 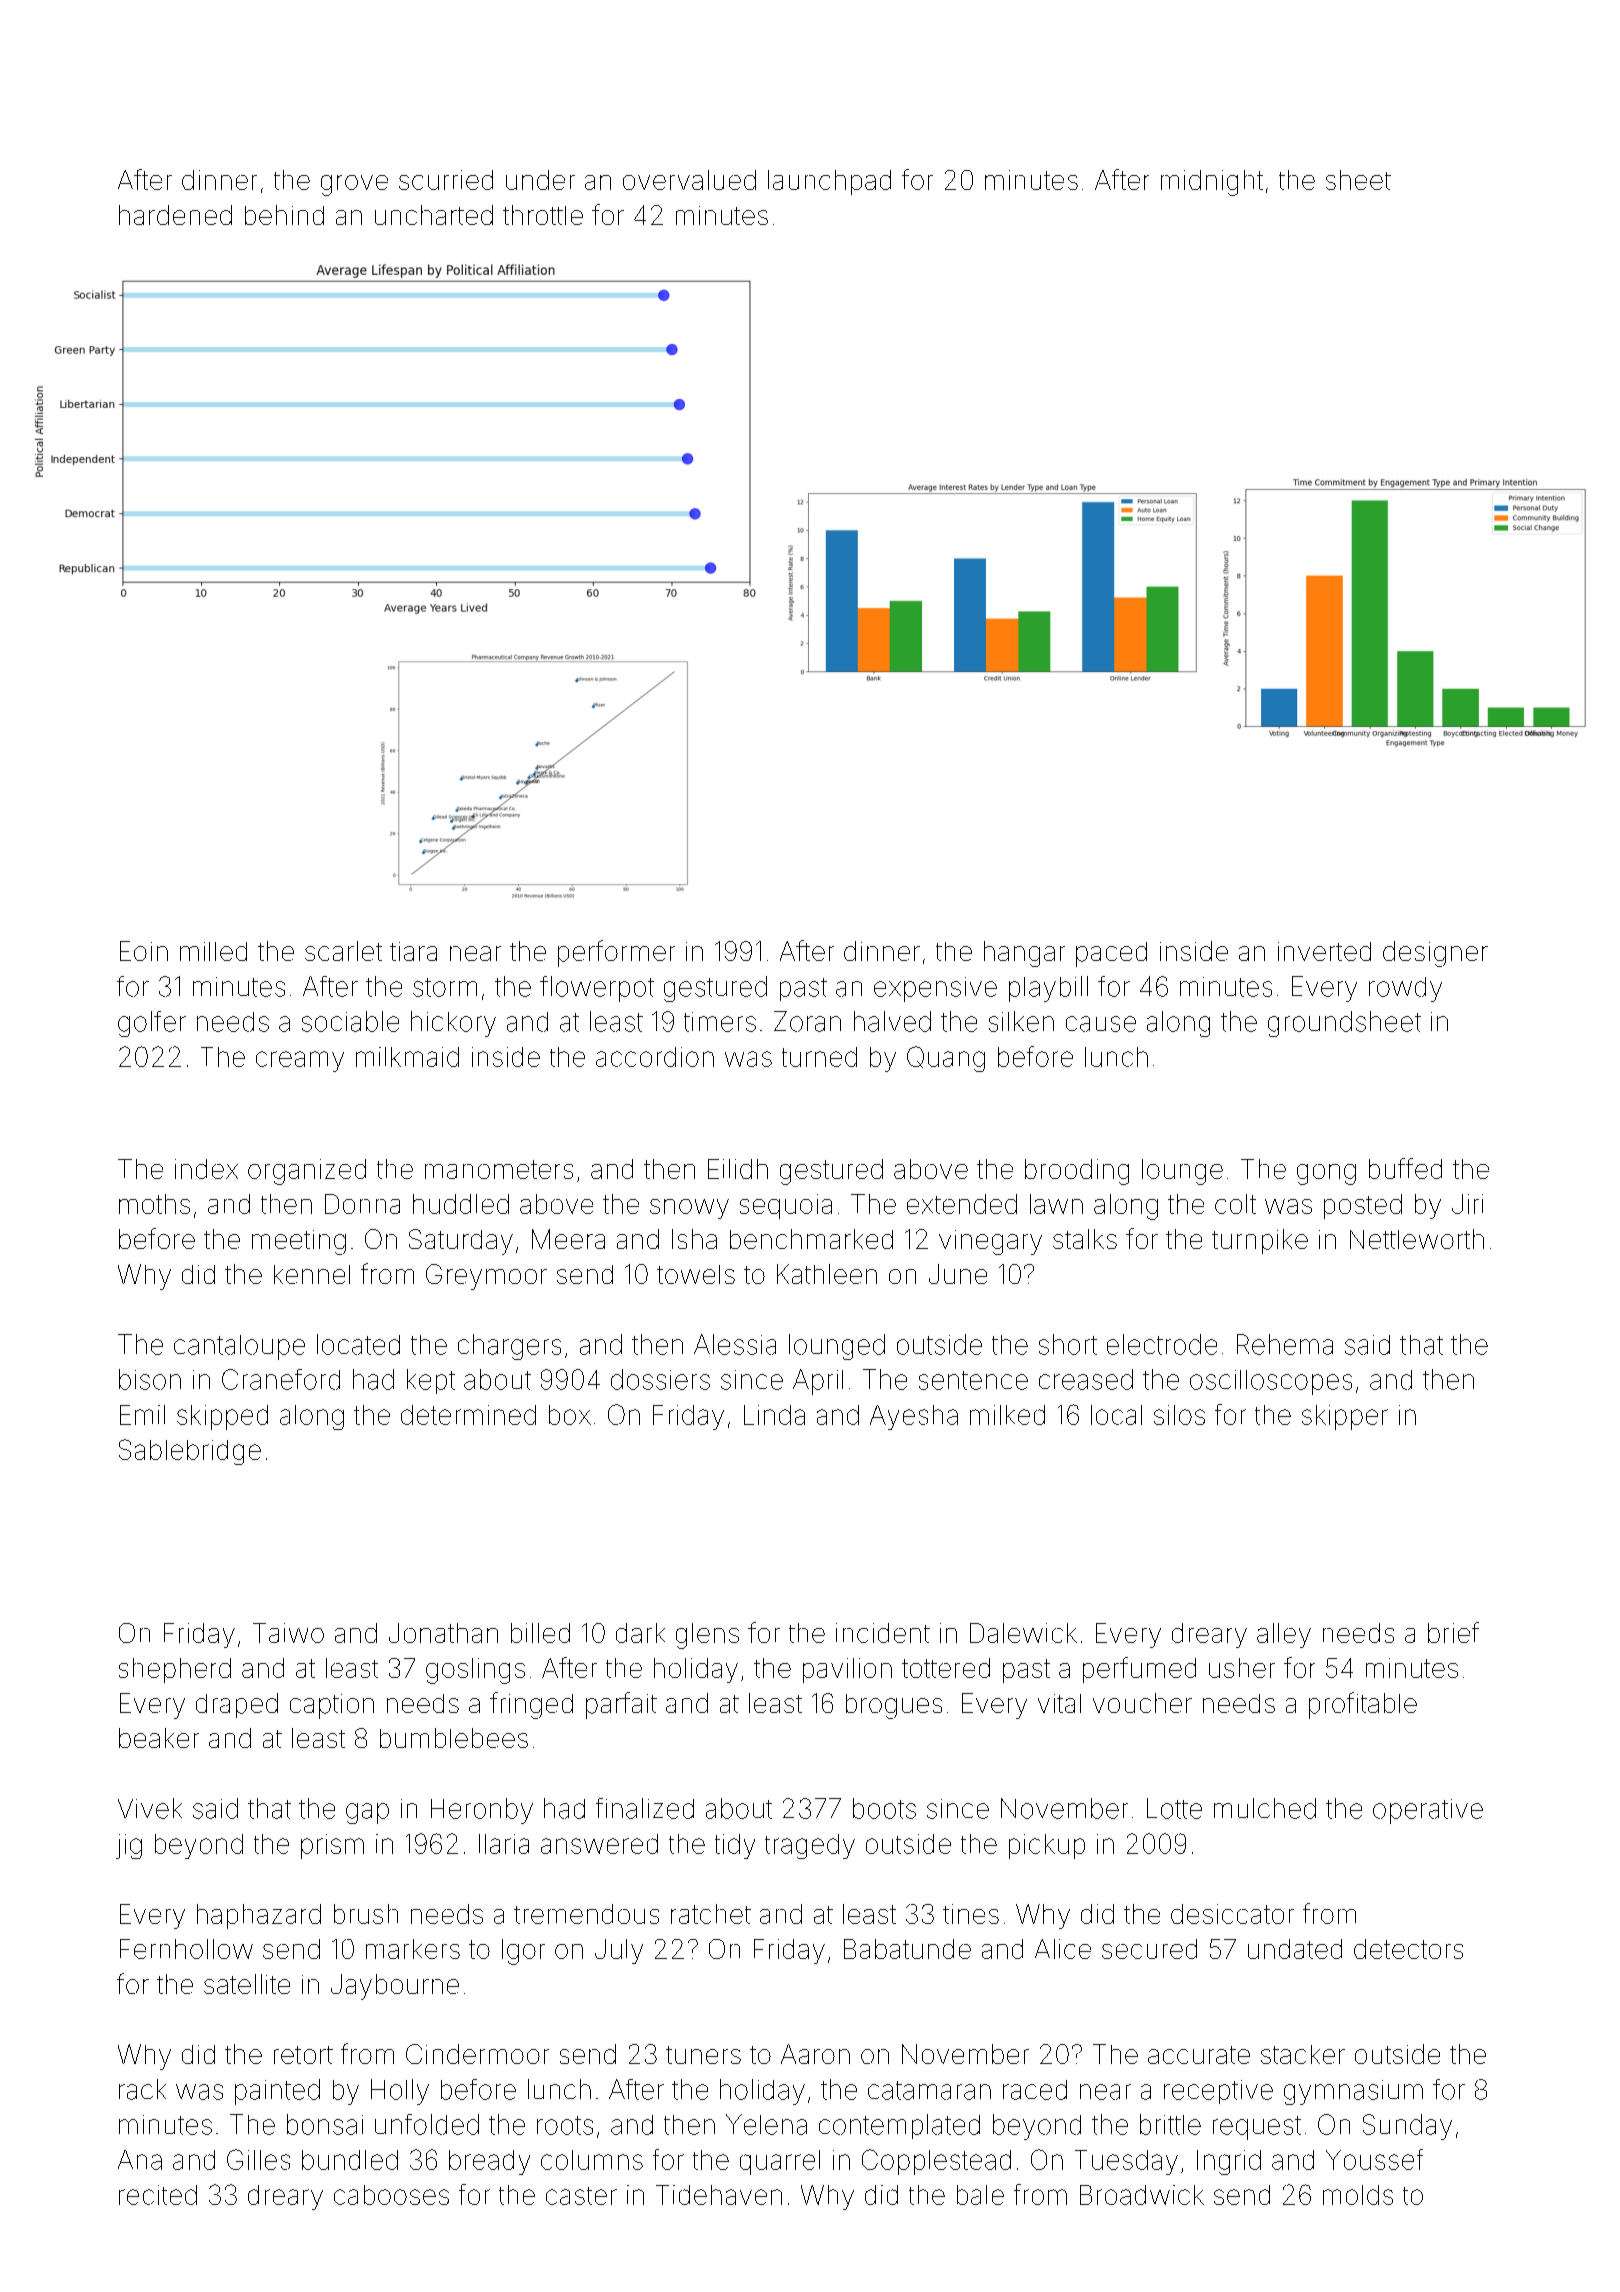 I want to click on midnight, so click(x=1212, y=183).
